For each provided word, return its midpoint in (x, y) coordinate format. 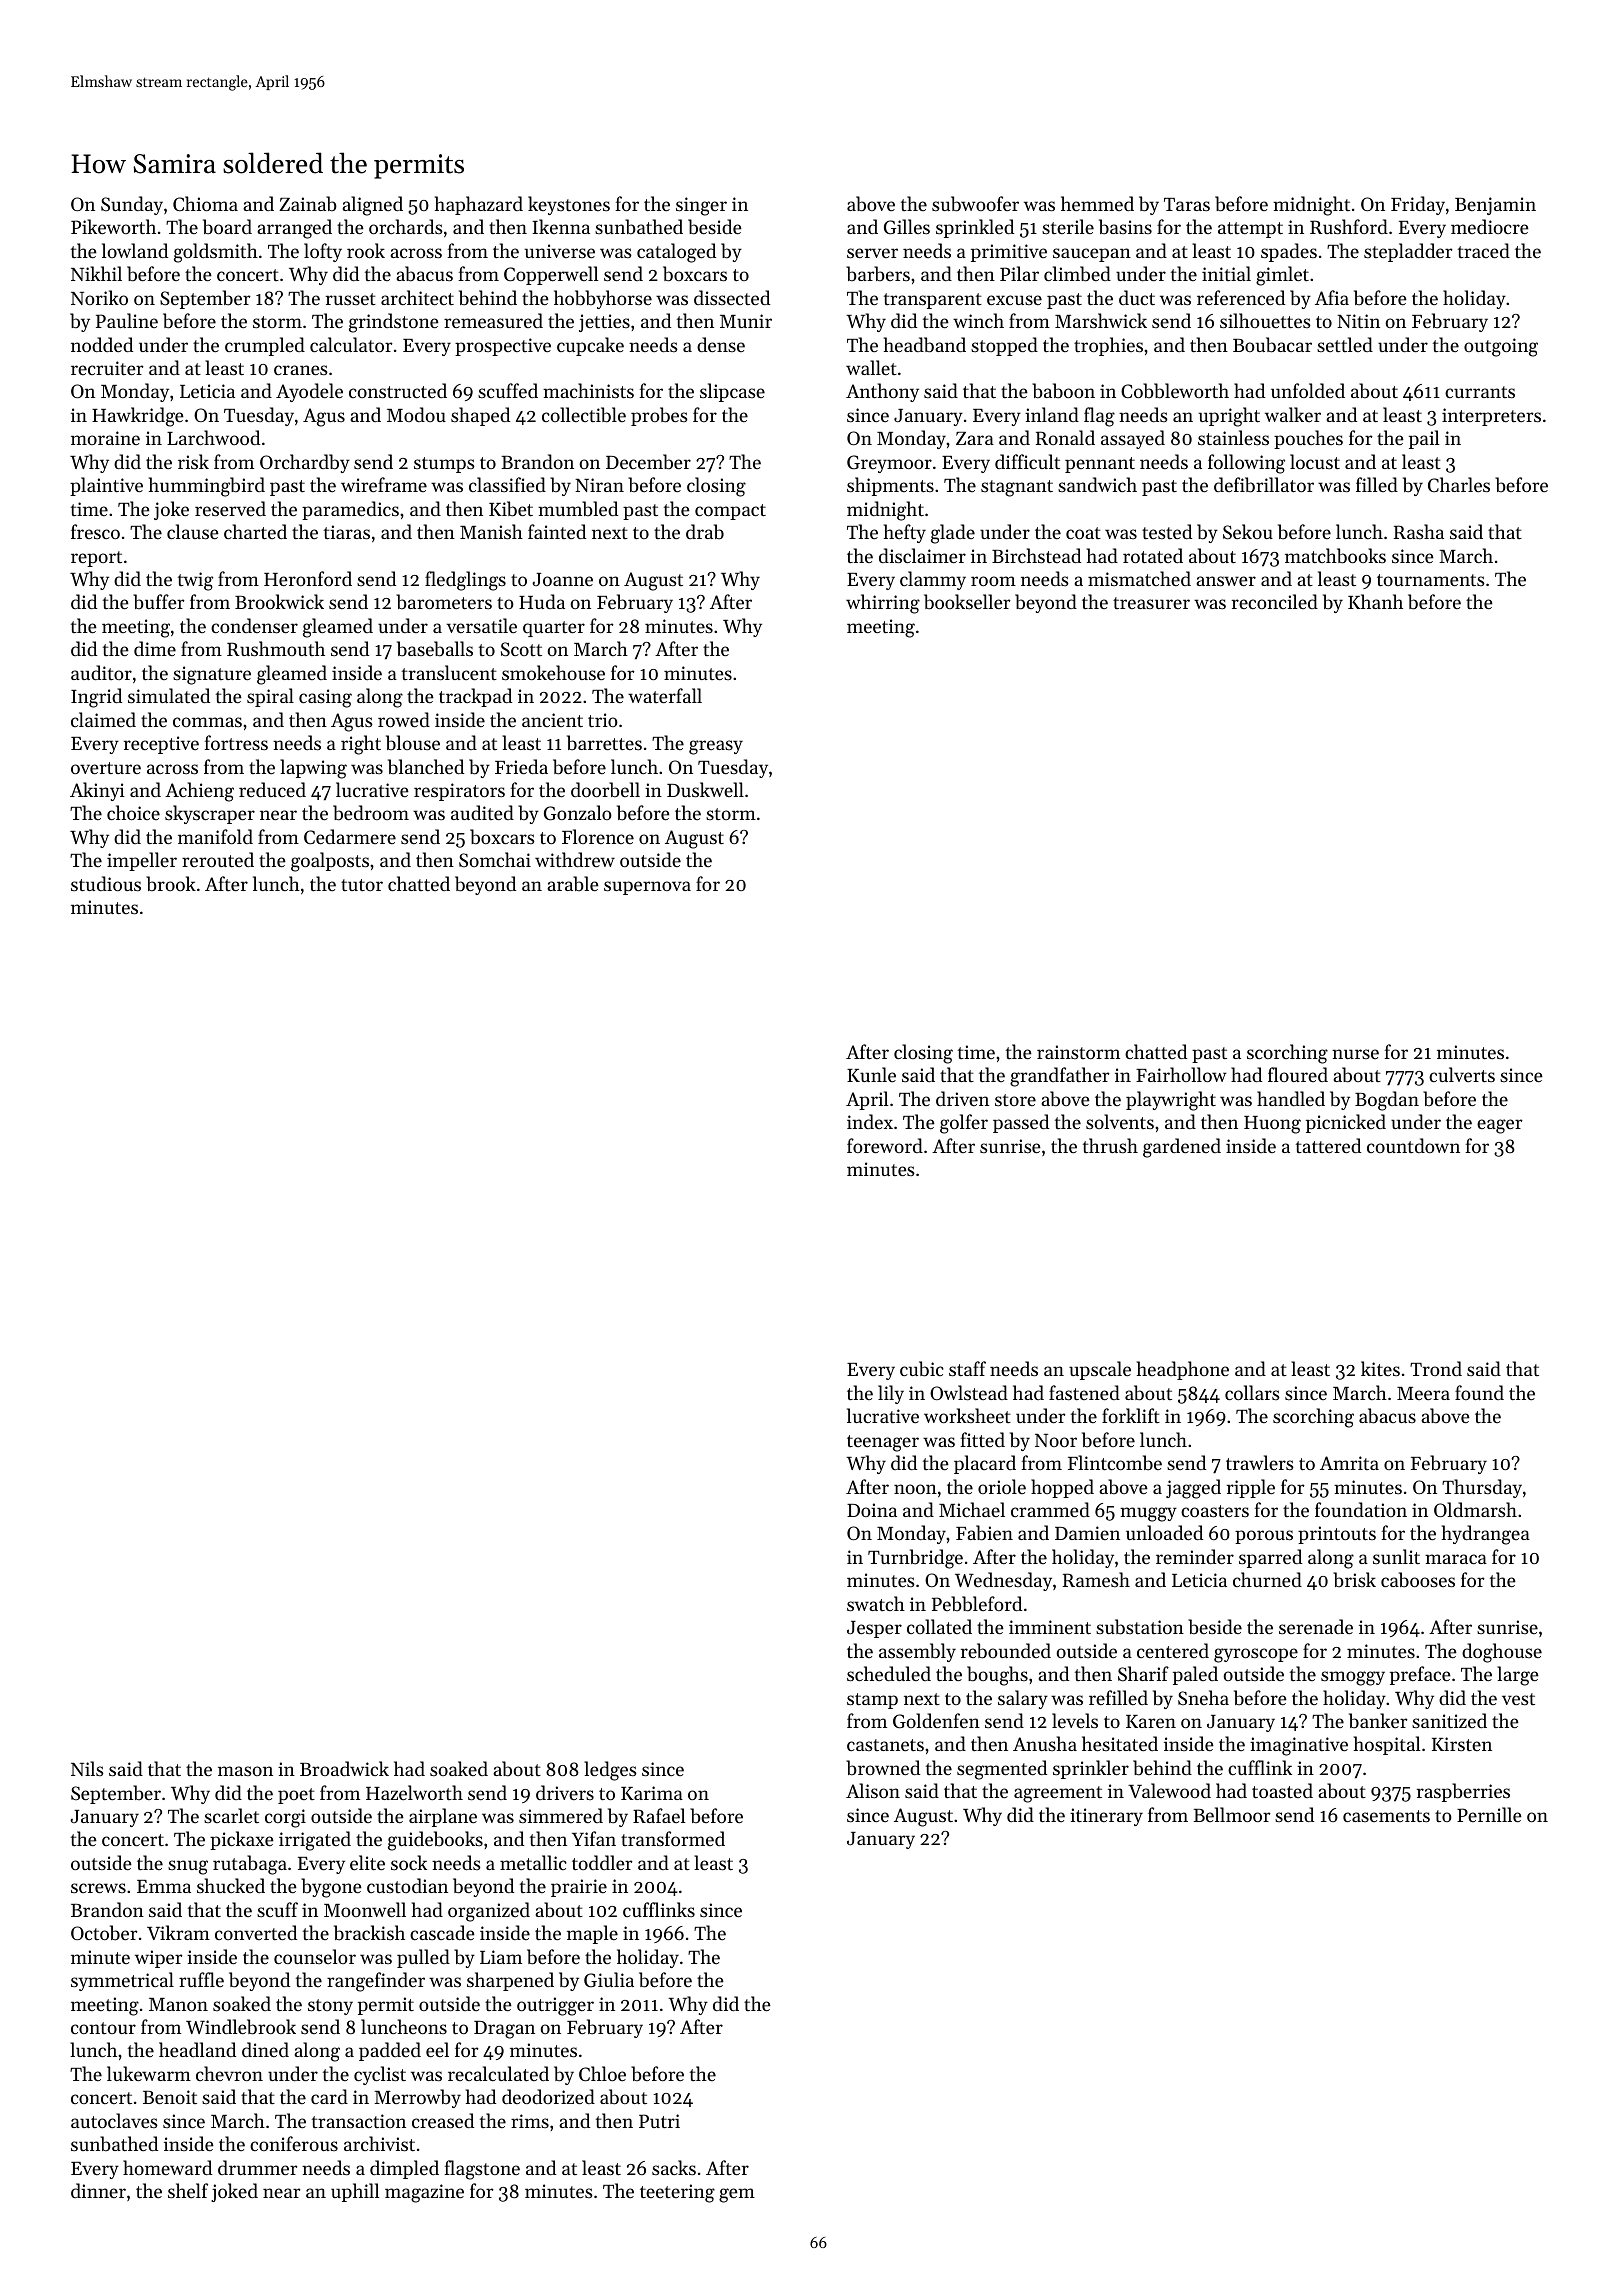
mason (245, 1771)
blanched (426, 767)
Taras (1187, 204)
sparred (1270, 1558)
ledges (610, 1771)
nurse (1355, 1054)
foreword (885, 1145)
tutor (362, 885)
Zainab (308, 203)
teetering (677, 2193)
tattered (1328, 1145)
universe (560, 251)
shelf (188, 2190)
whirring (883, 604)
